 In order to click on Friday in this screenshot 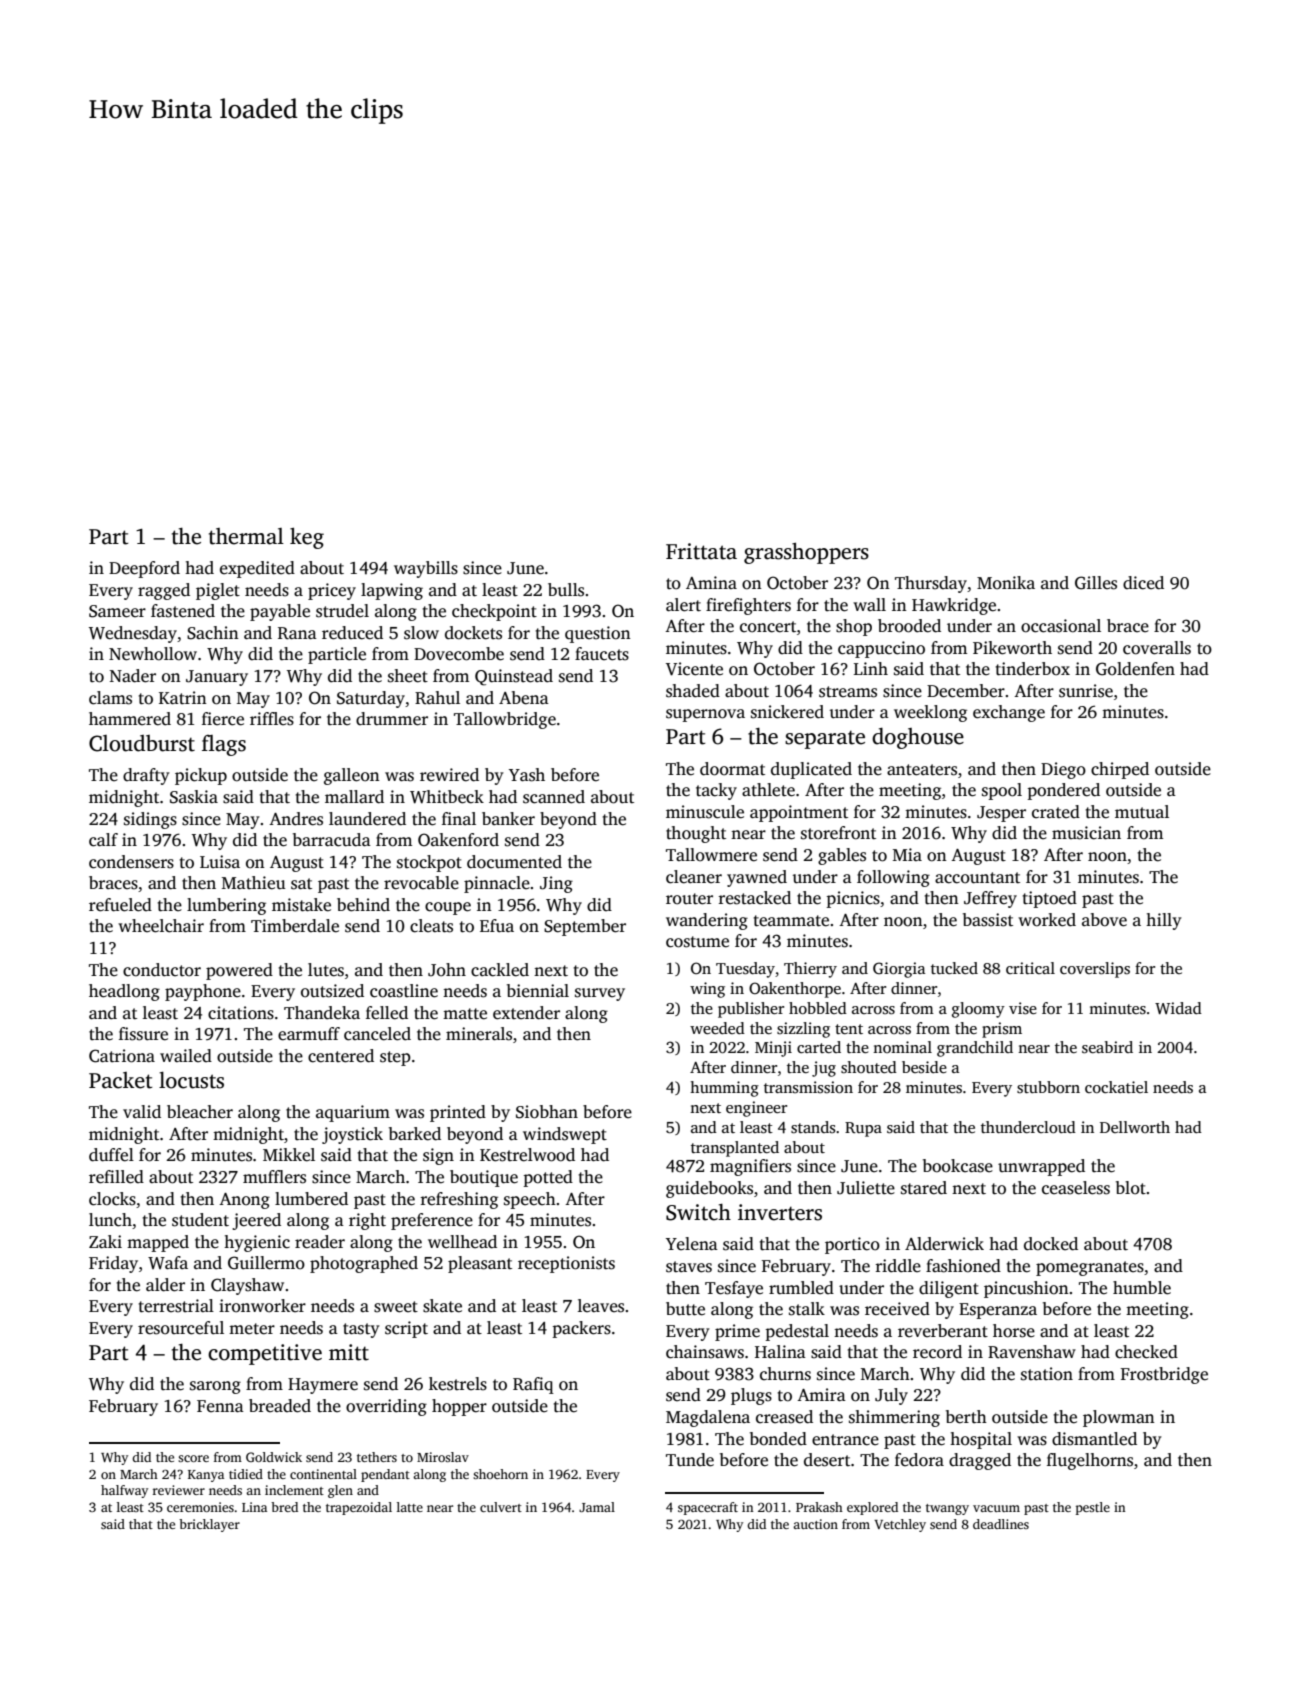, I will do `click(113, 1264)`.
